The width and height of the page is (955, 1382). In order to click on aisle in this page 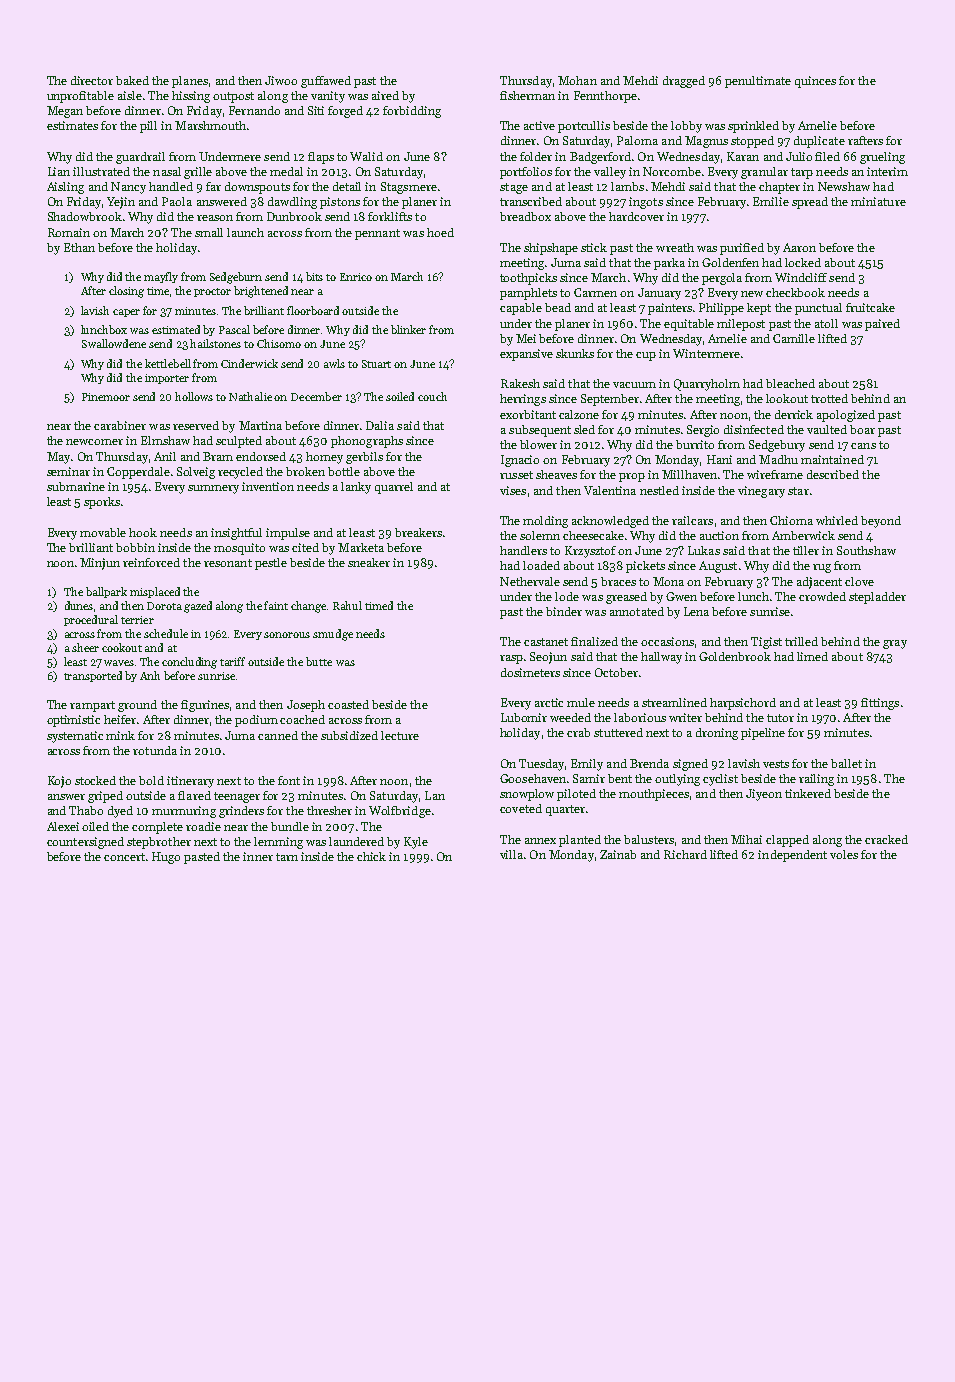, I will do `click(130, 95)`.
